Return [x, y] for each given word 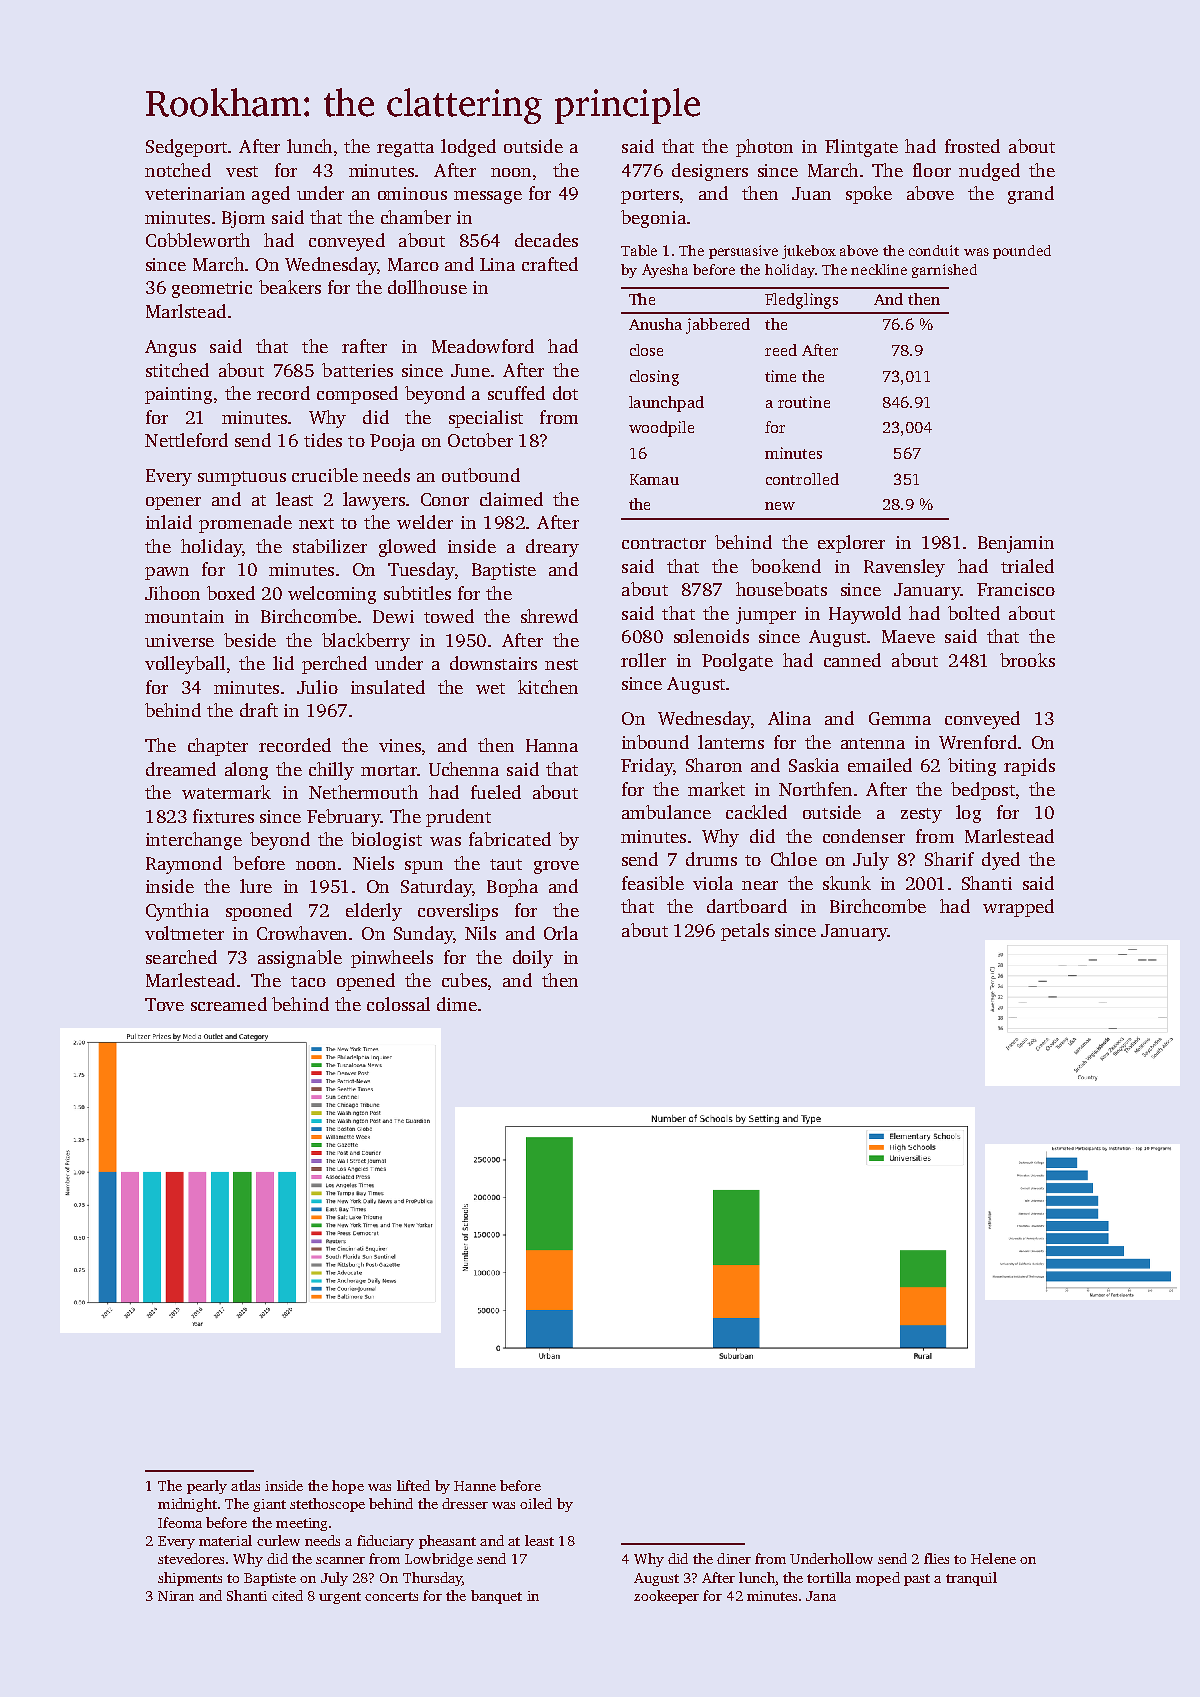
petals [745, 932]
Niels [373, 863]
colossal [398, 1004]
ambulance [666, 812]
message [488, 197]
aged [271, 195]
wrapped [1018, 908]
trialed [1027, 566]
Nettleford [186, 440]
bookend [786, 566]
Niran [176, 1596]
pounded [1022, 252]
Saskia [814, 765]
